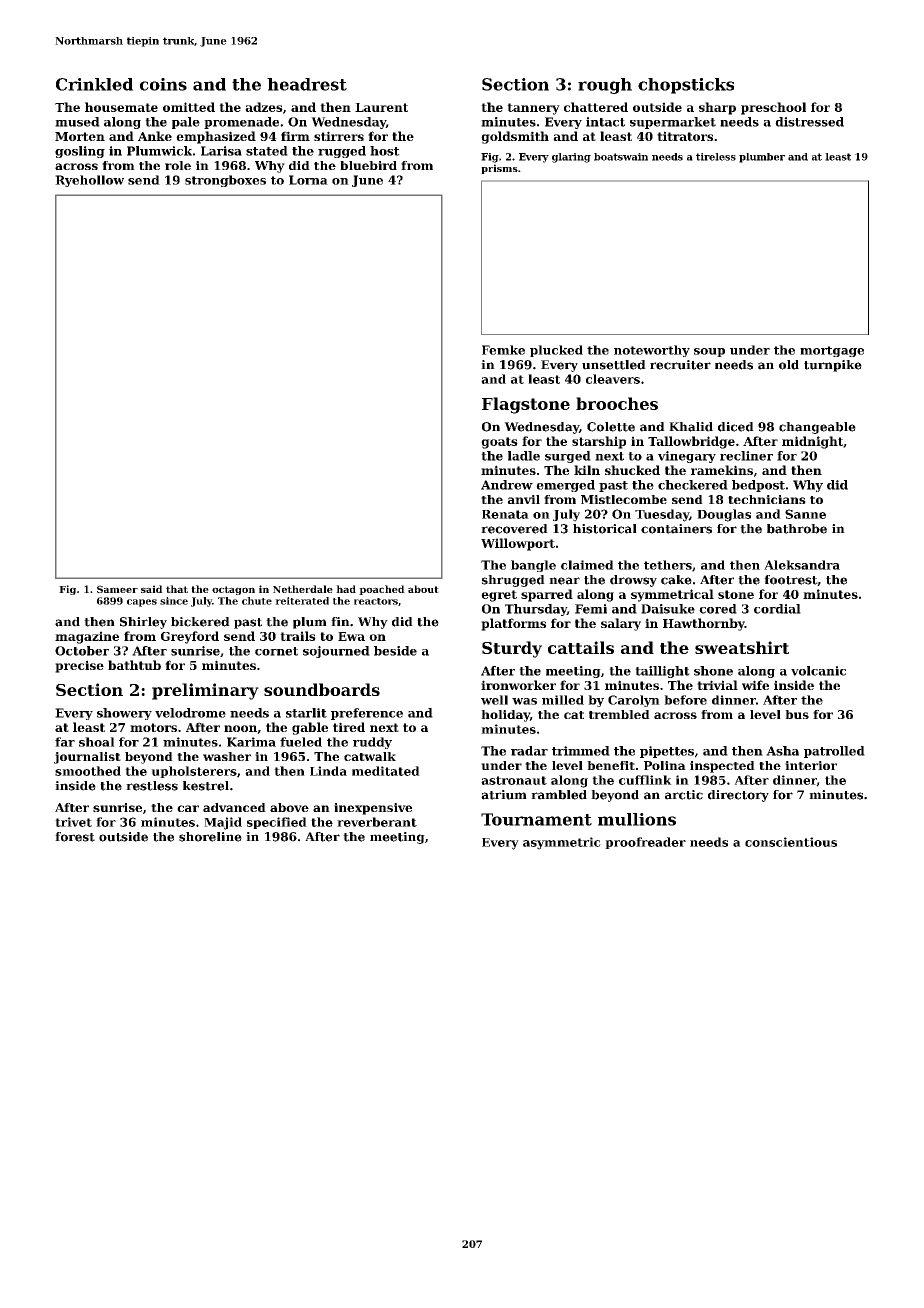  What do you see at coordinates (142, 603) in the document?
I see `capes` at bounding box center [142, 603].
